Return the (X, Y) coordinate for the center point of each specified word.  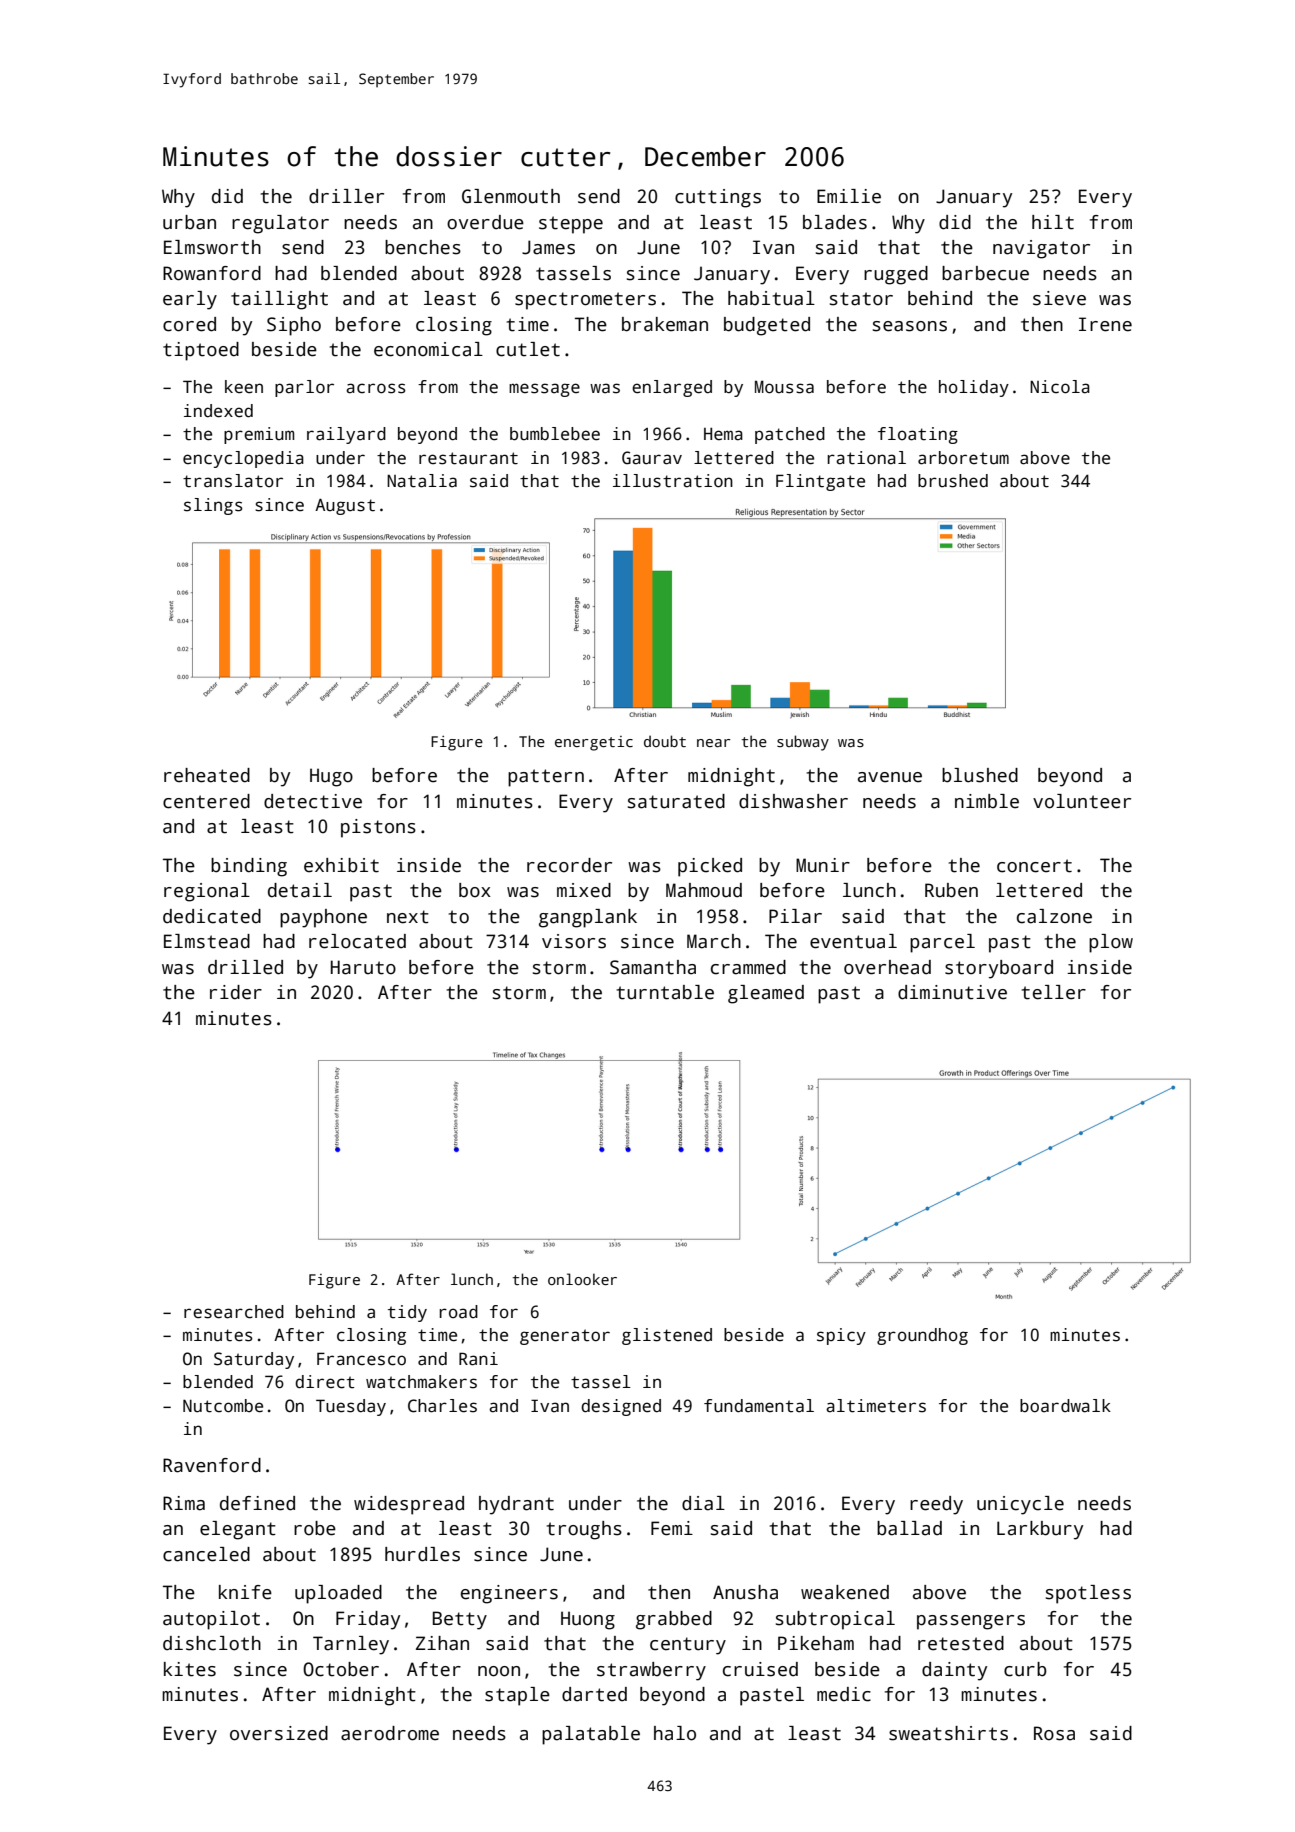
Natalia (422, 481)
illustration (673, 481)
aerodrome (390, 1733)
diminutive (952, 992)
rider (236, 992)
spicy (841, 1336)
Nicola (1060, 387)
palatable (591, 1735)
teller (1054, 992)
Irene (1105, 324)
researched (234, 1312)
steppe (571, 225)
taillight (279, 300)
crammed (748, 967)
